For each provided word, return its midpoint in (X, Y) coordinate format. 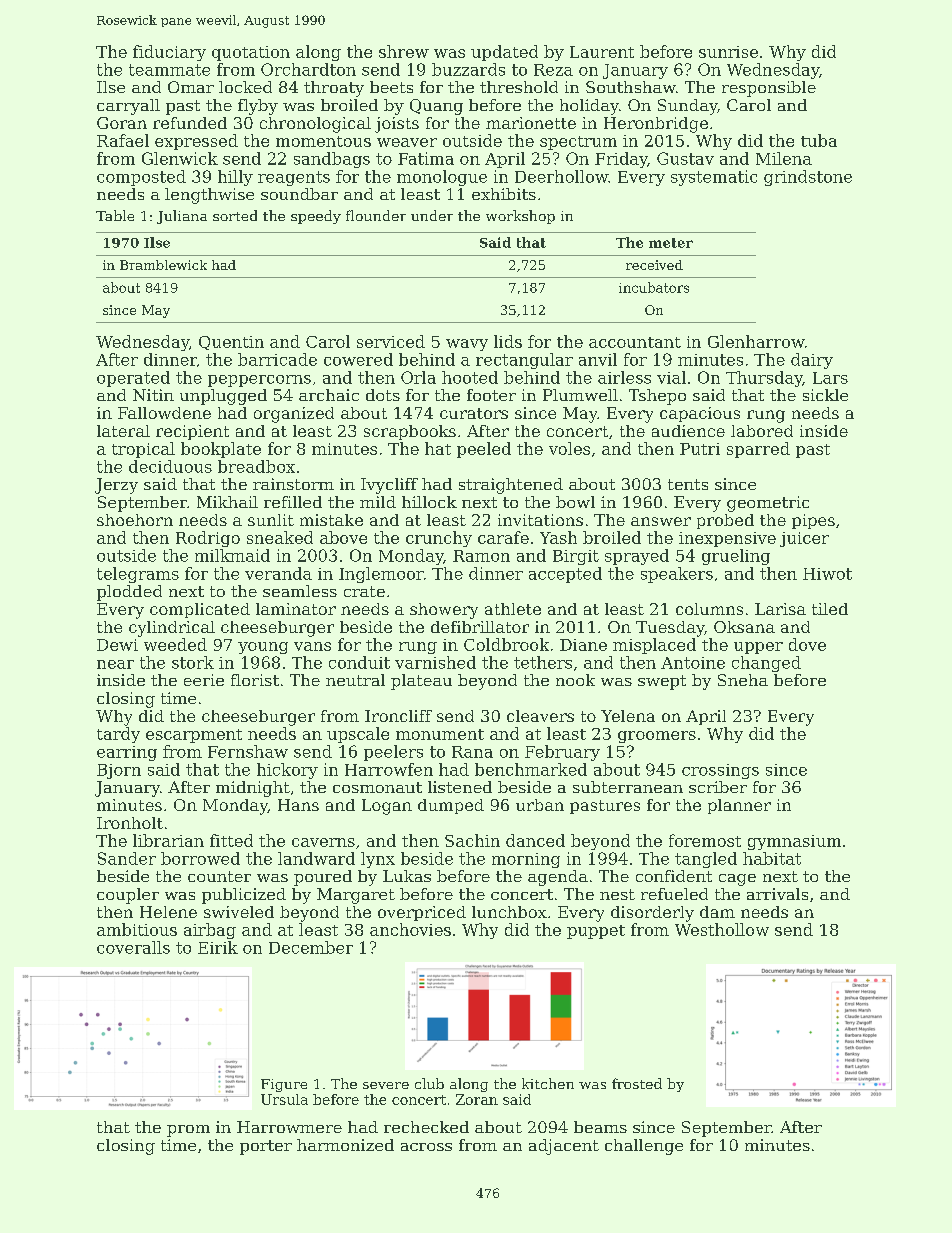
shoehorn (135, 520)
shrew (404, 51)
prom (188, 1131)
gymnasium (794, 842)
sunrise (728, 52)
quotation (251, 53)
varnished (435, 662)
